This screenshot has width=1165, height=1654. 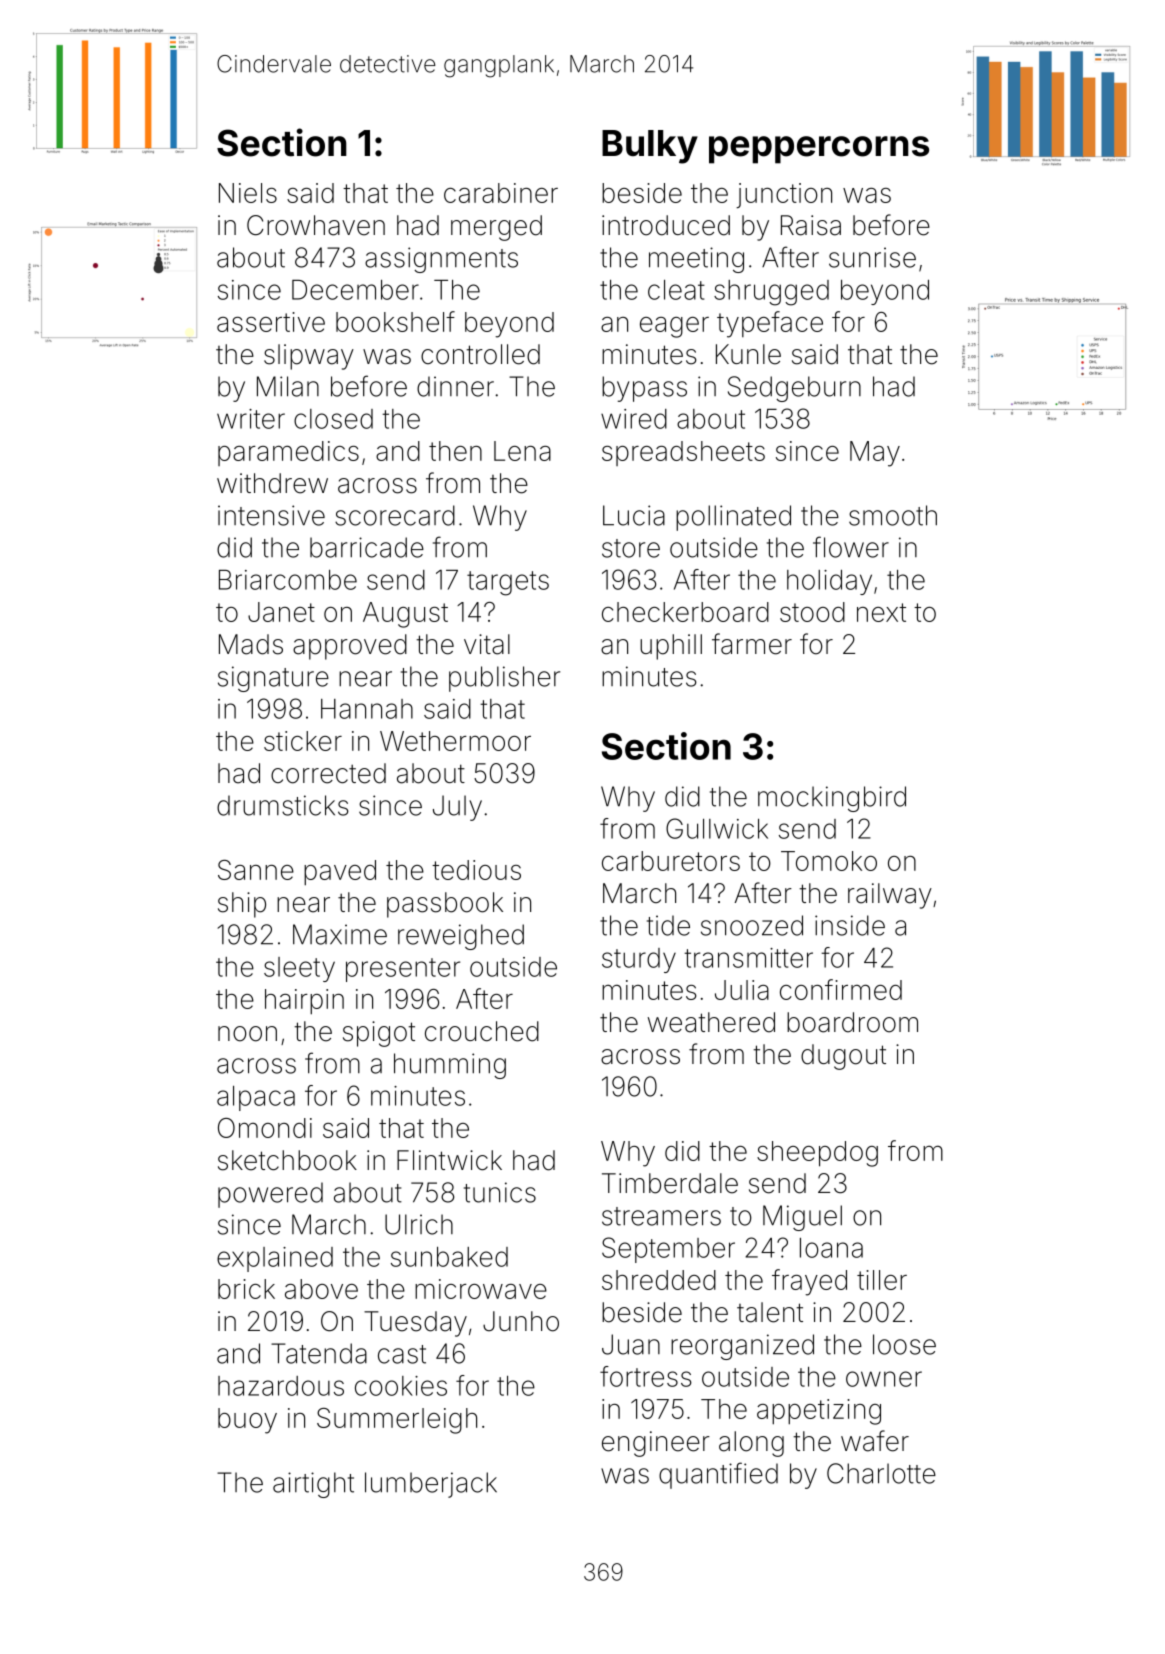 What do you see at coordinates (508, 583) in the screenshot?
I see `targets` at bounding box center [508, 583].
